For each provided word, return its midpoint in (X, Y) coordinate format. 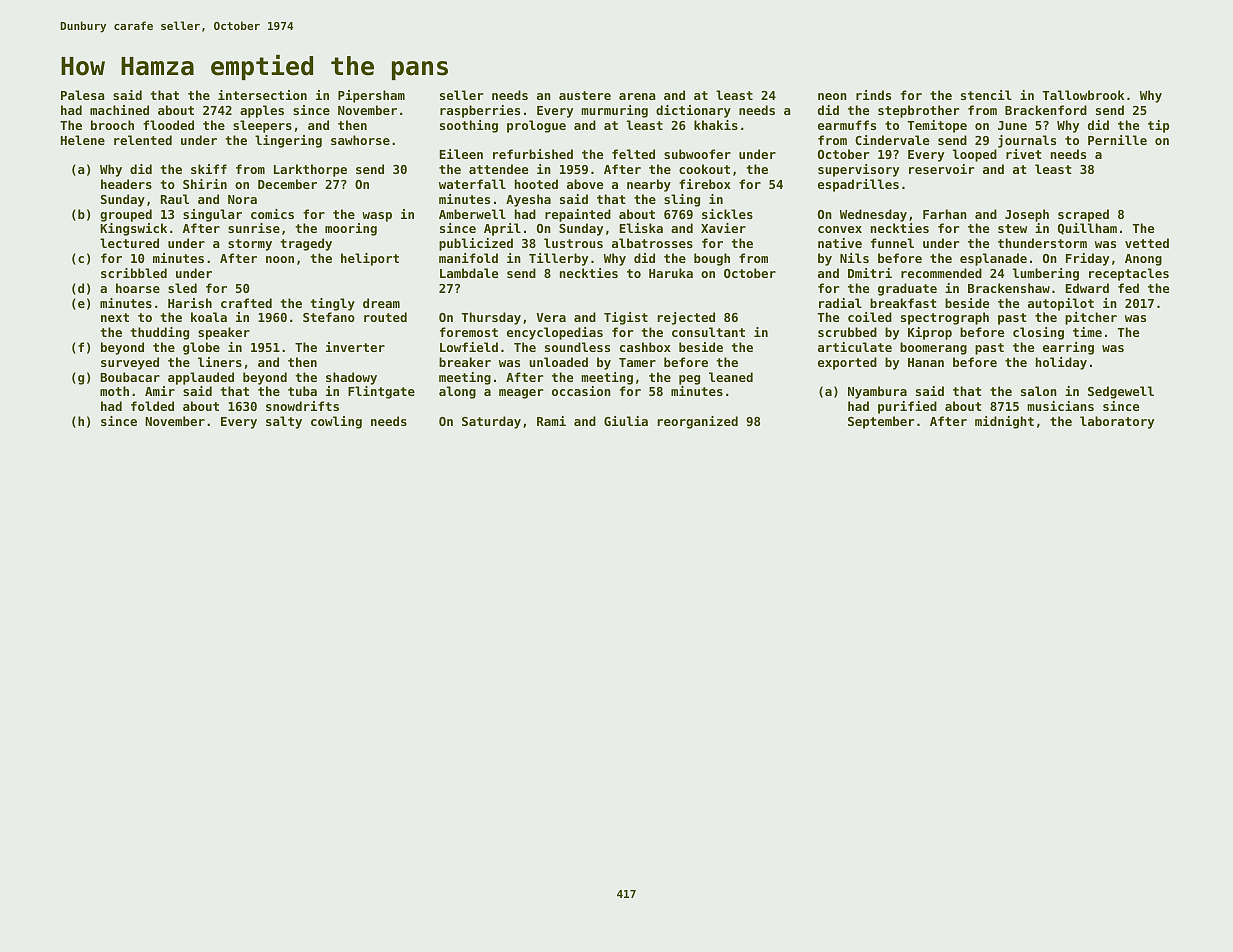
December (287, 184)
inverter (355, 347)
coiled (870, 317)
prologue (536, 126)
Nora (242, 199)
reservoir (942, 169)
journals (1027, 141)
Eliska (641, 228)
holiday (1061, 363)
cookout (704, 169)
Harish (190, 303)
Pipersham (371, 96)
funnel (892, 243)
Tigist (626, 318)
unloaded (558, 362)
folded (152, 406)
